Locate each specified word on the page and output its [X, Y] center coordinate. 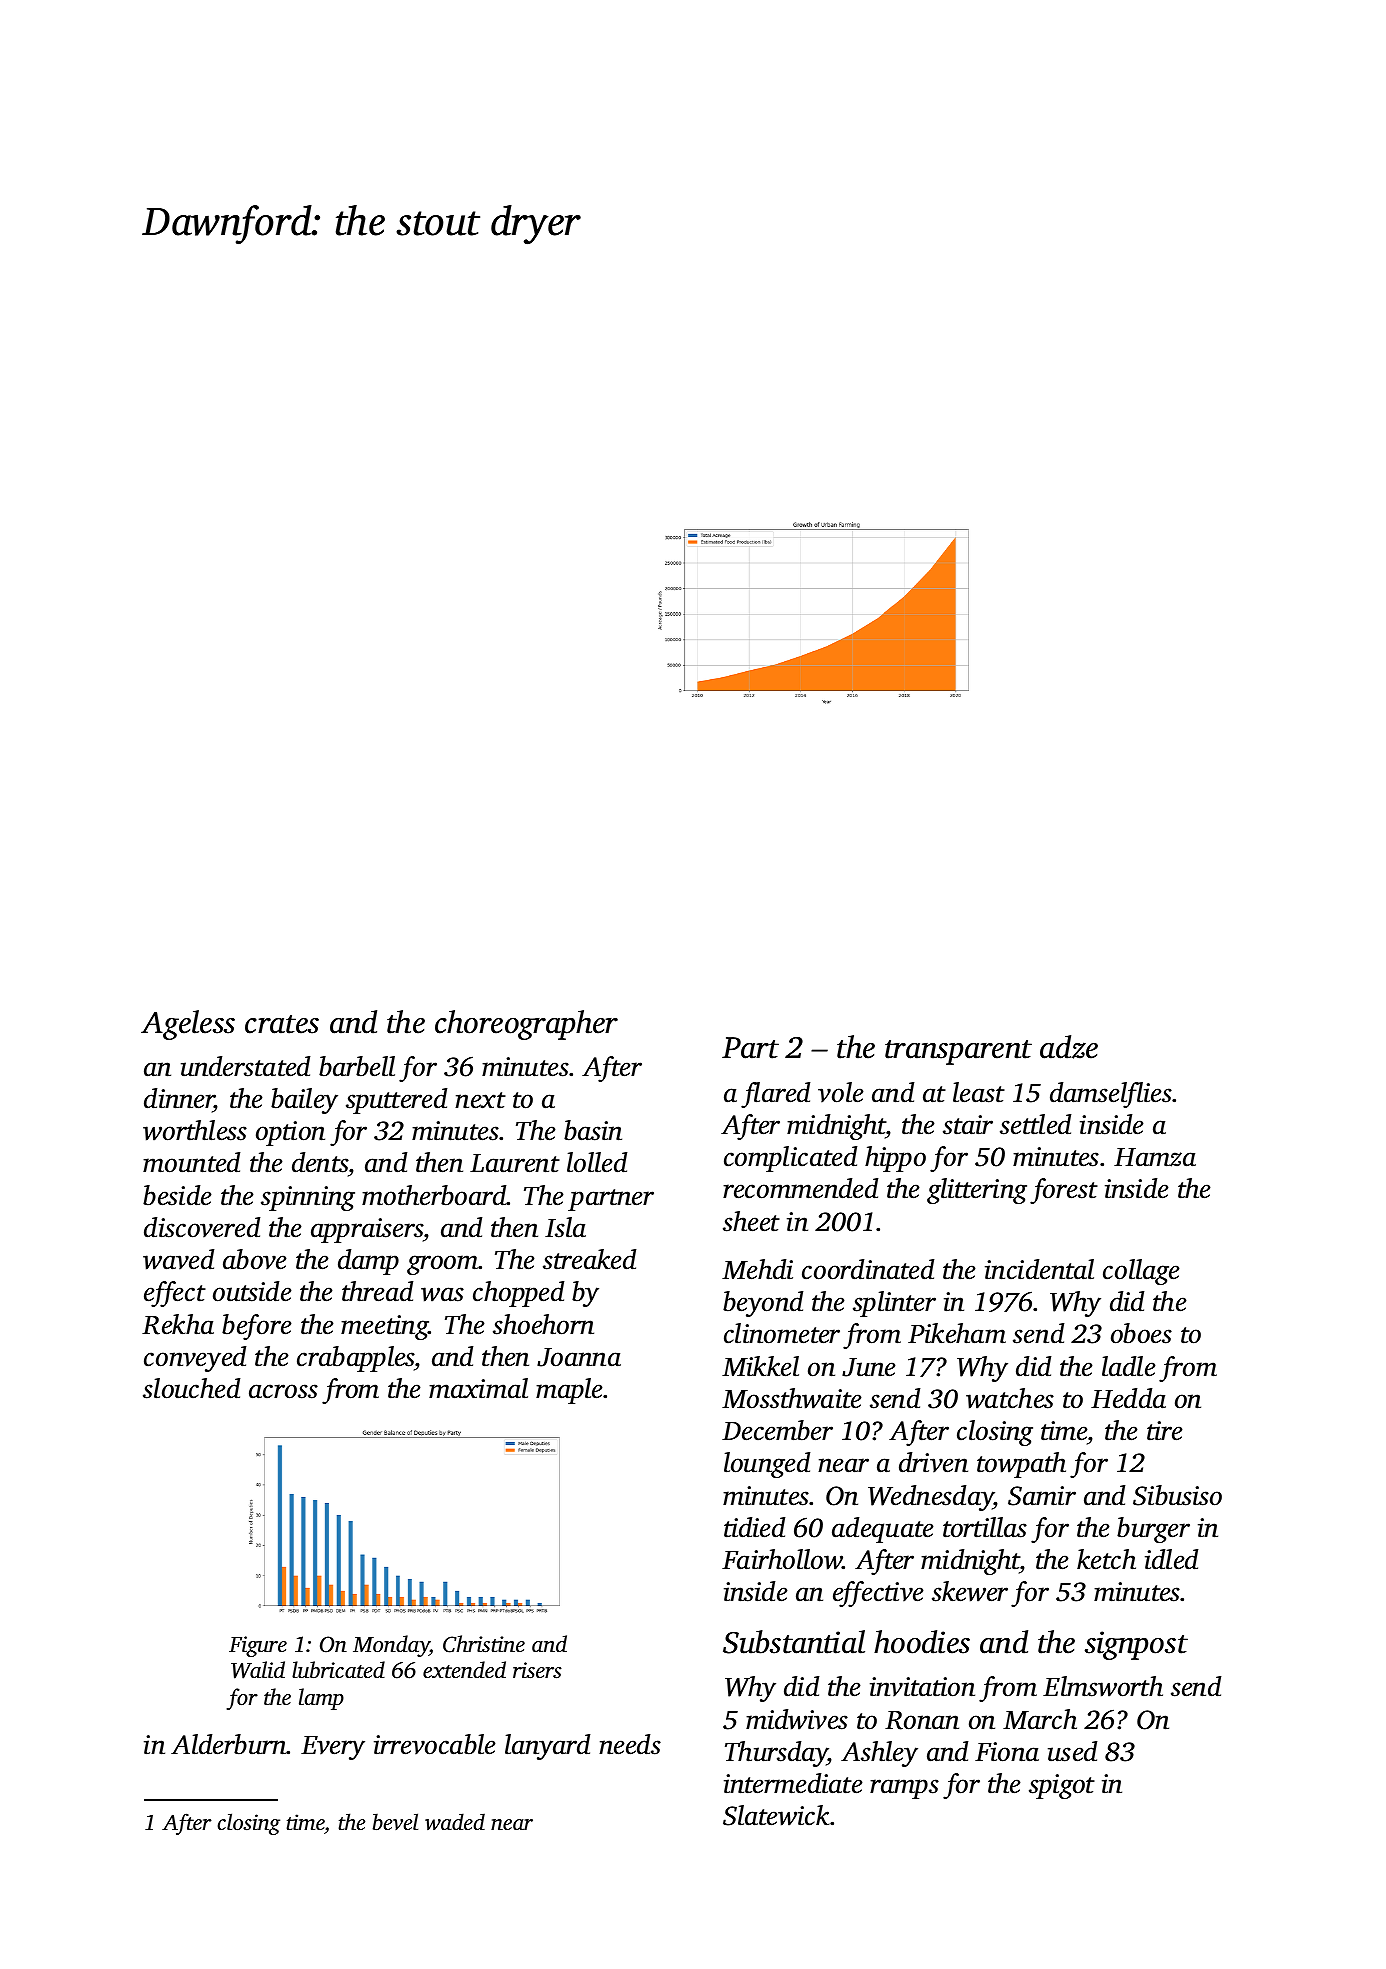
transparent [958, 1052]
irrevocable [435, 1744]
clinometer [782, 1333]
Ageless [188, 1025]
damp [368, 1262]
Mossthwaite [792, 1398]
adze [1069, 1047]
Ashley [879, 1754]
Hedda [1128, 1398]
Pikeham [957, 1333]
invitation [922, 1687]
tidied [754, 1527]
